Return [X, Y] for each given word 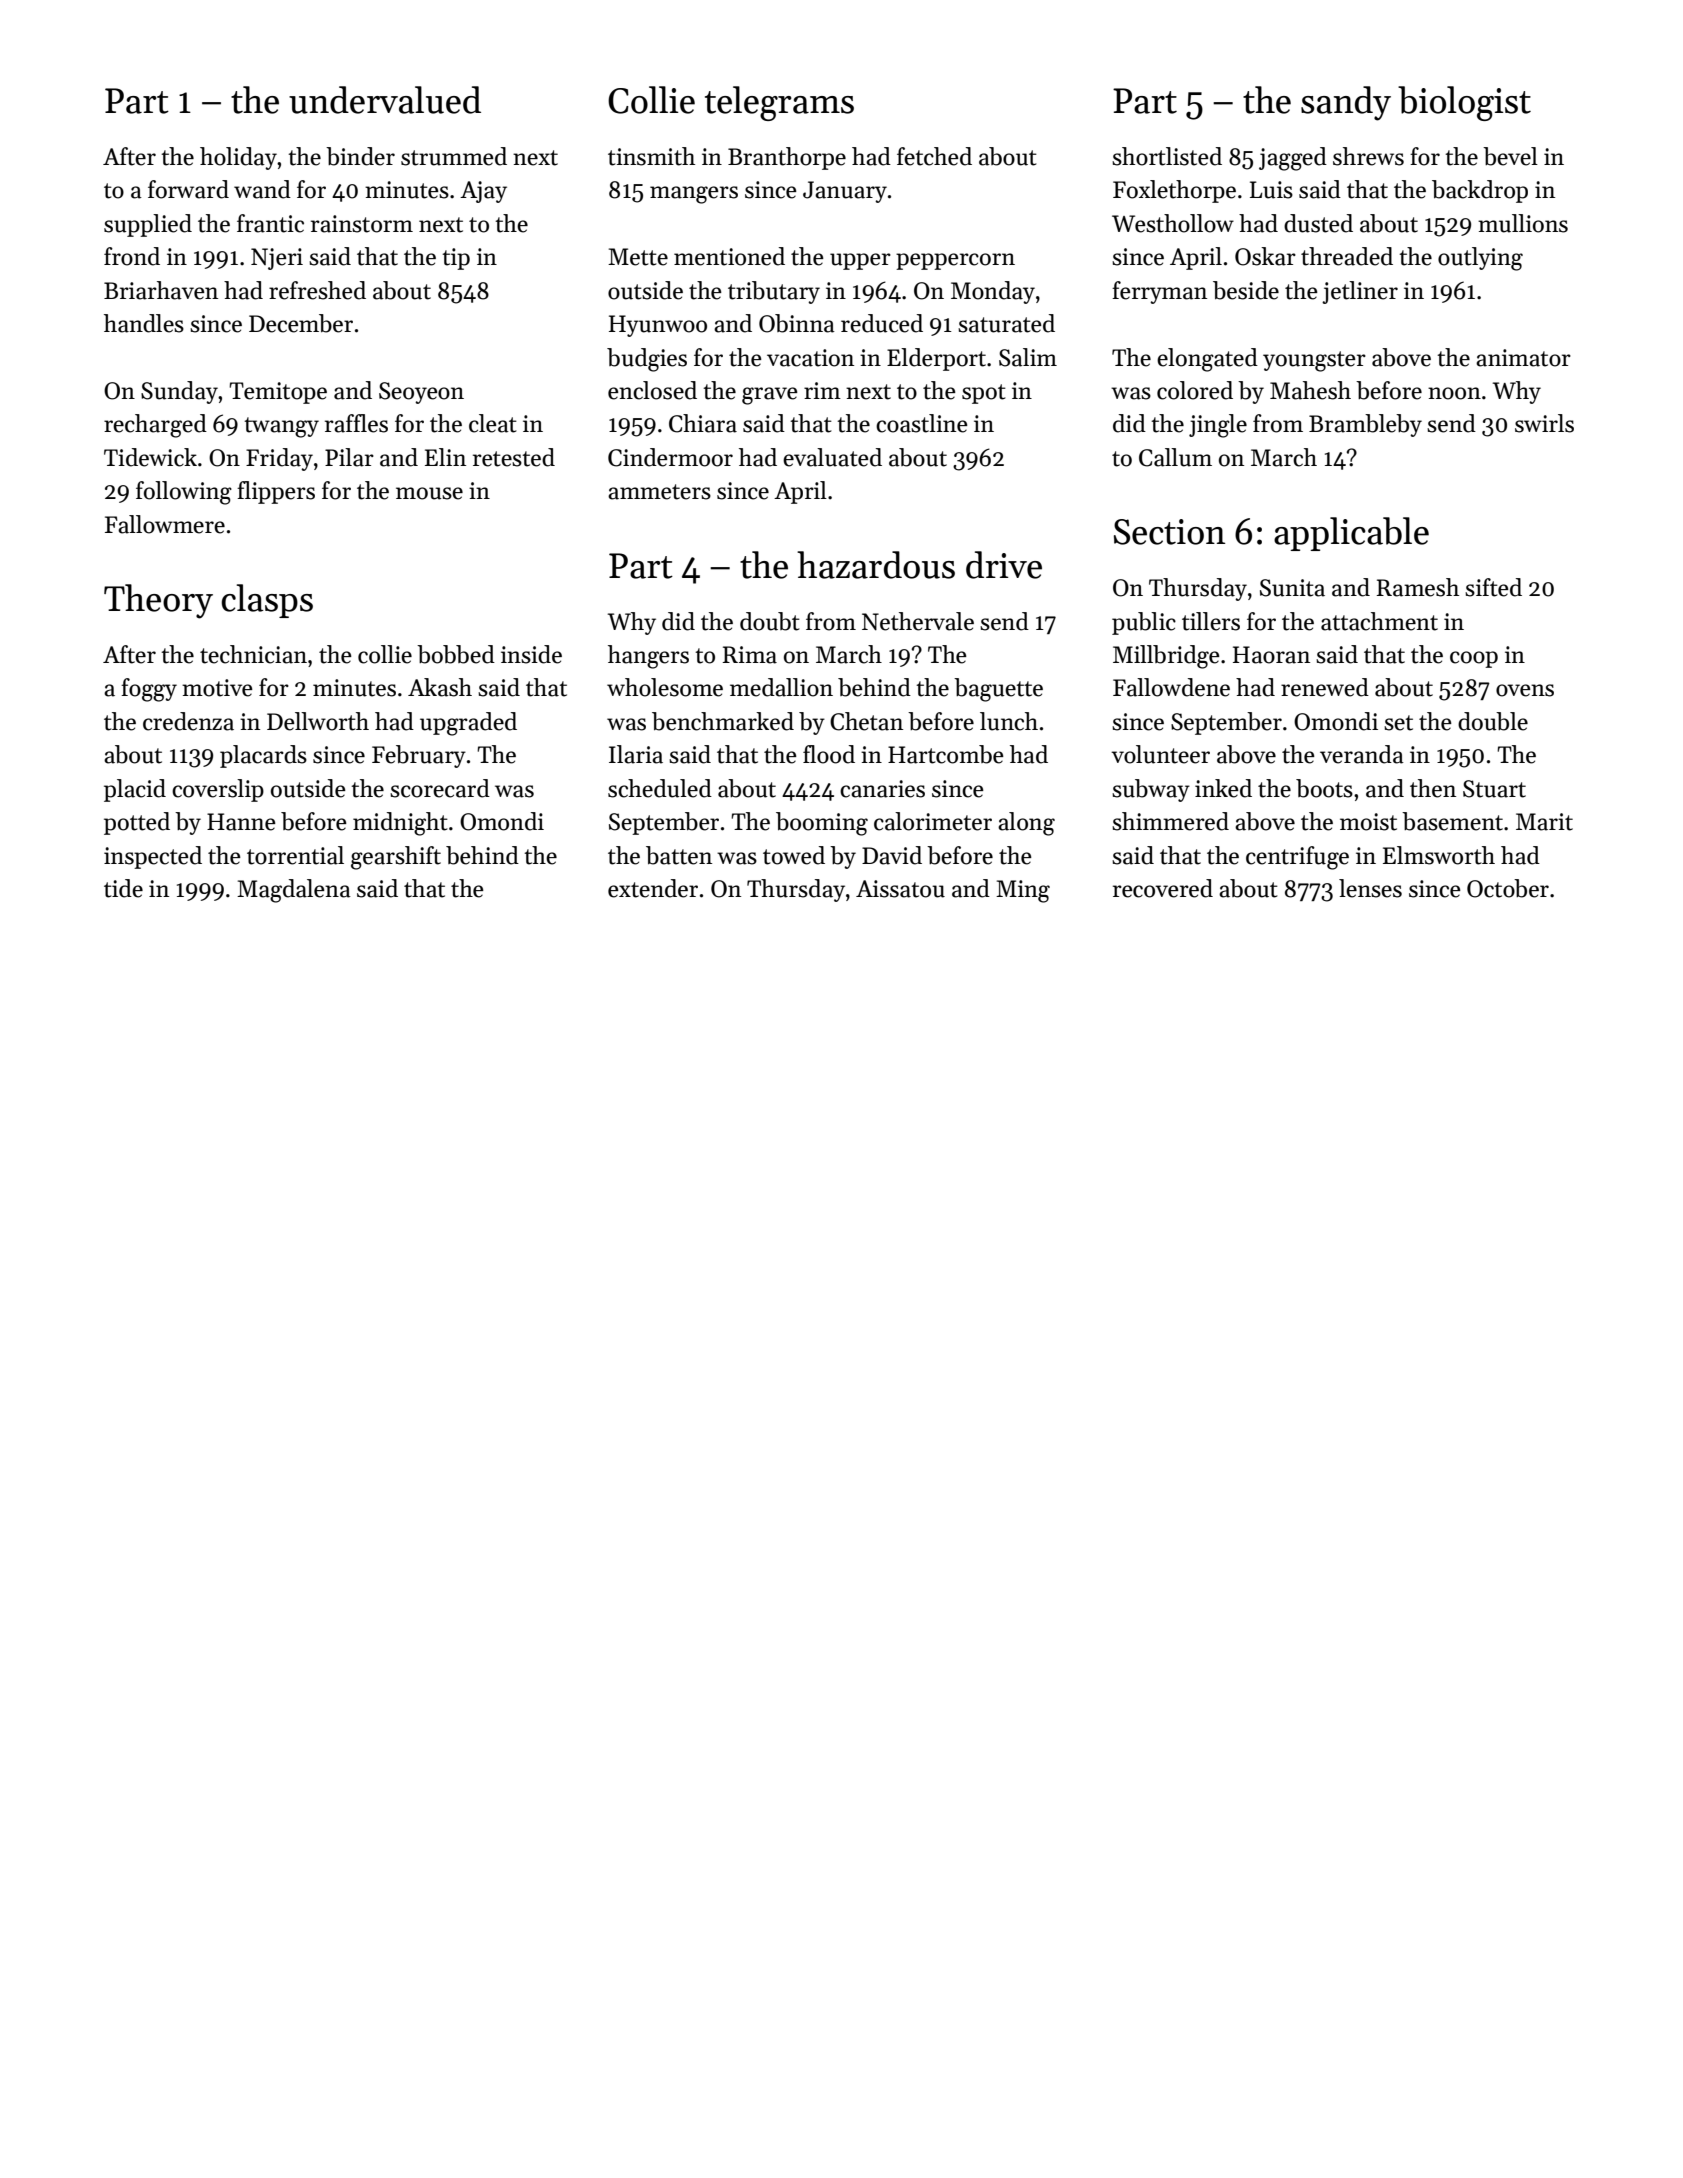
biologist [1464, 103]
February [419, 756]
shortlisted [1167, 156]
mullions [1523, 223]
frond [132, 256]
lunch [1009, 721]
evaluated [832, 457]
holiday [238, 158]
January [845, 192]
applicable [1351, 534]
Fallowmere [165, 524]
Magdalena [294, 891]
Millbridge [1166, 657]
